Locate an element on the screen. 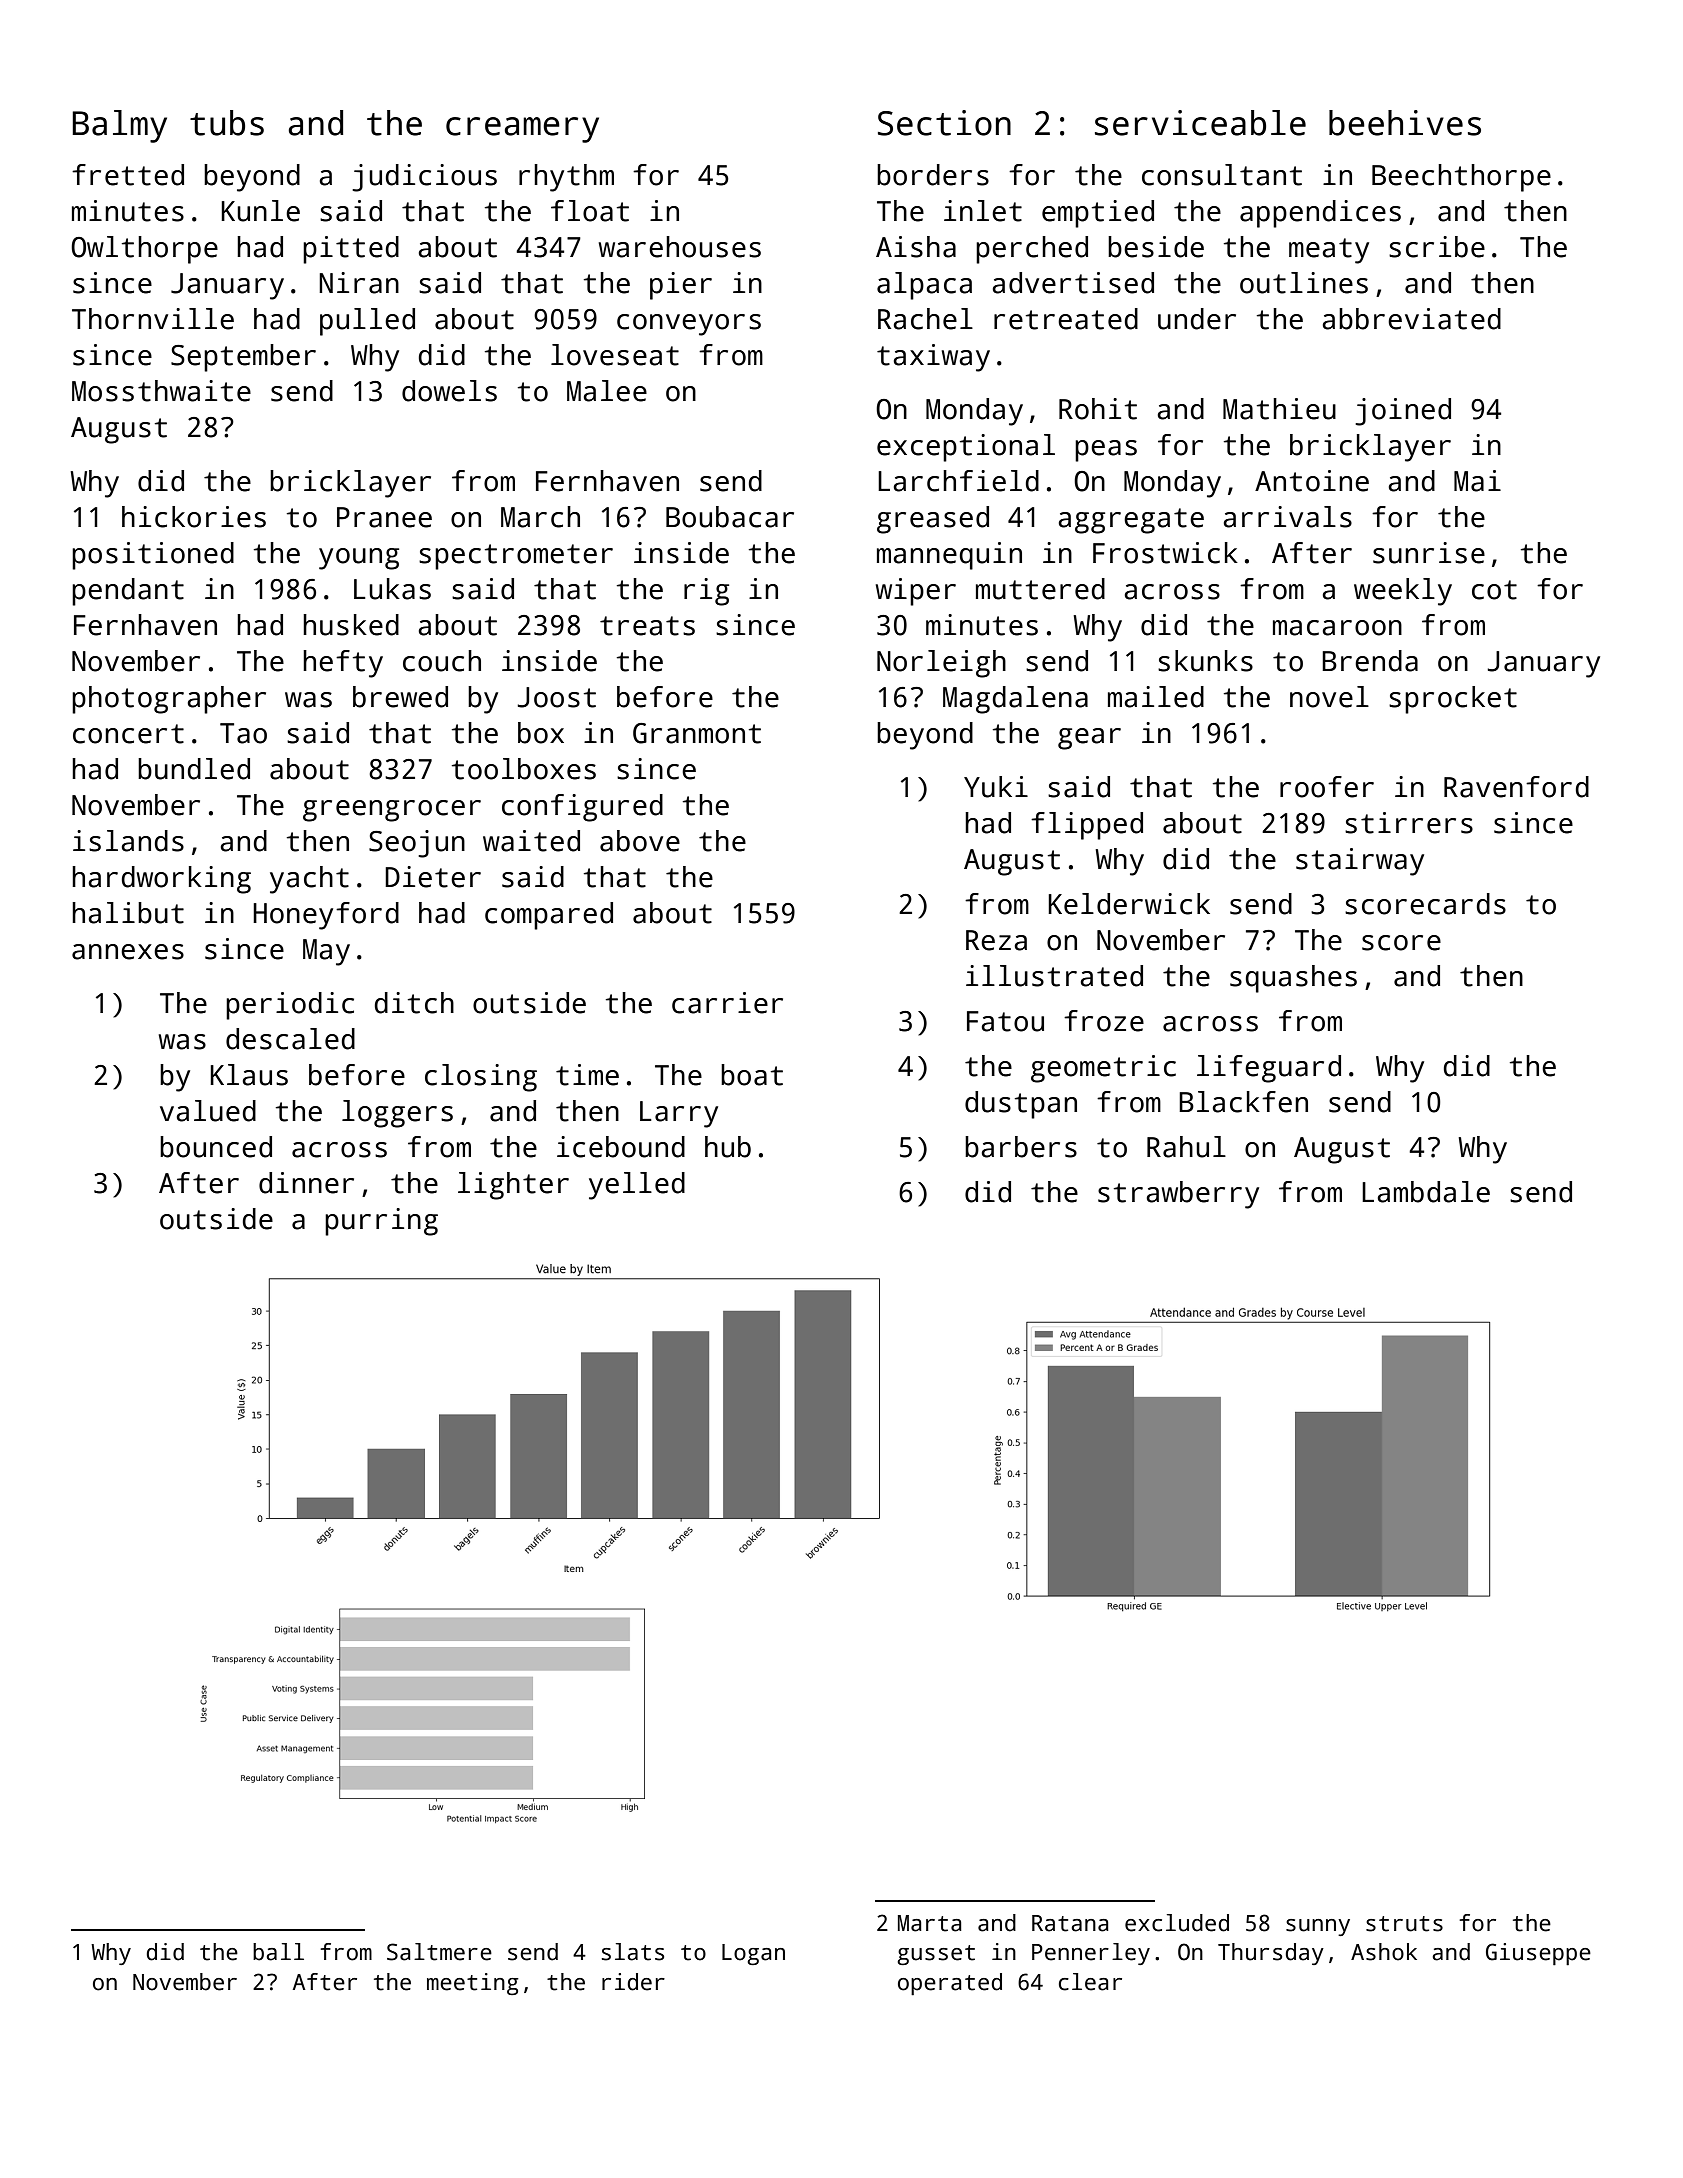  purring is located at coordinates (381, 1222).
